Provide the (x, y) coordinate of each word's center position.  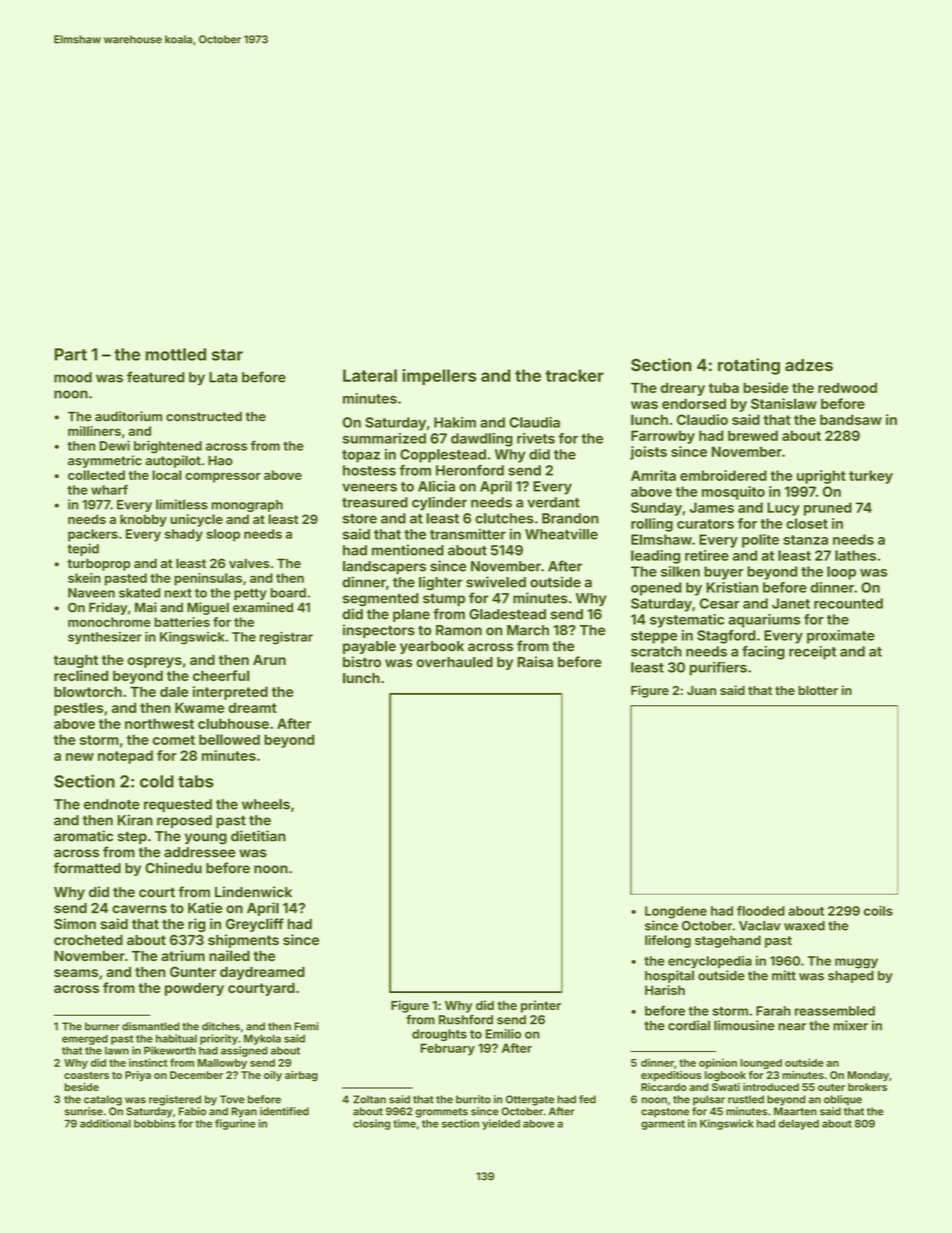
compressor (223, 478)
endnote (112, 804)
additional (105, 1123)
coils (878, 911)
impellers (439, 377)
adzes (809, 365)
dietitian (258, 836)
